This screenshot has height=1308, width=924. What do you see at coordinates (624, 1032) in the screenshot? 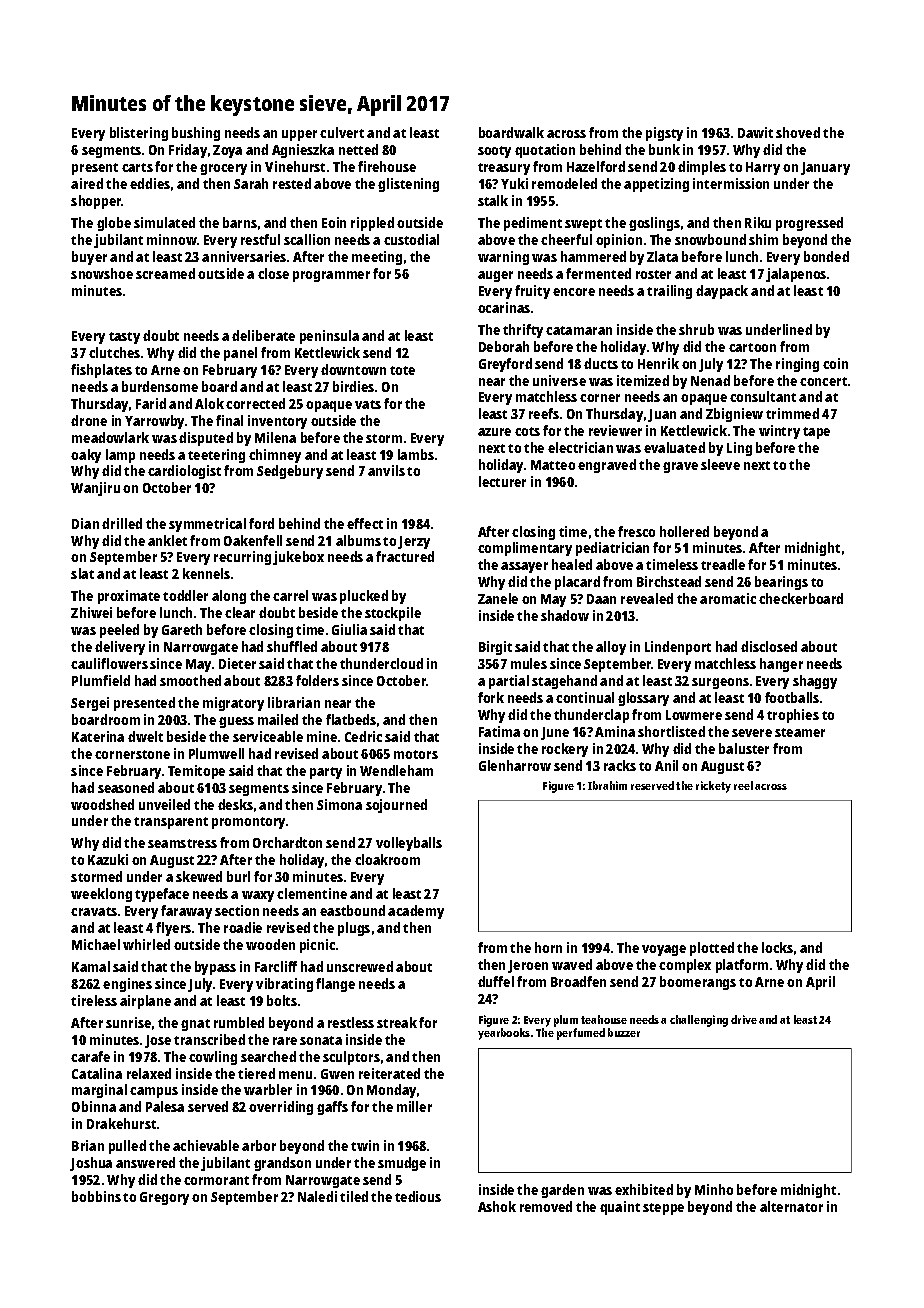
I see `buzzer` at bounding box center [624, 1032].
